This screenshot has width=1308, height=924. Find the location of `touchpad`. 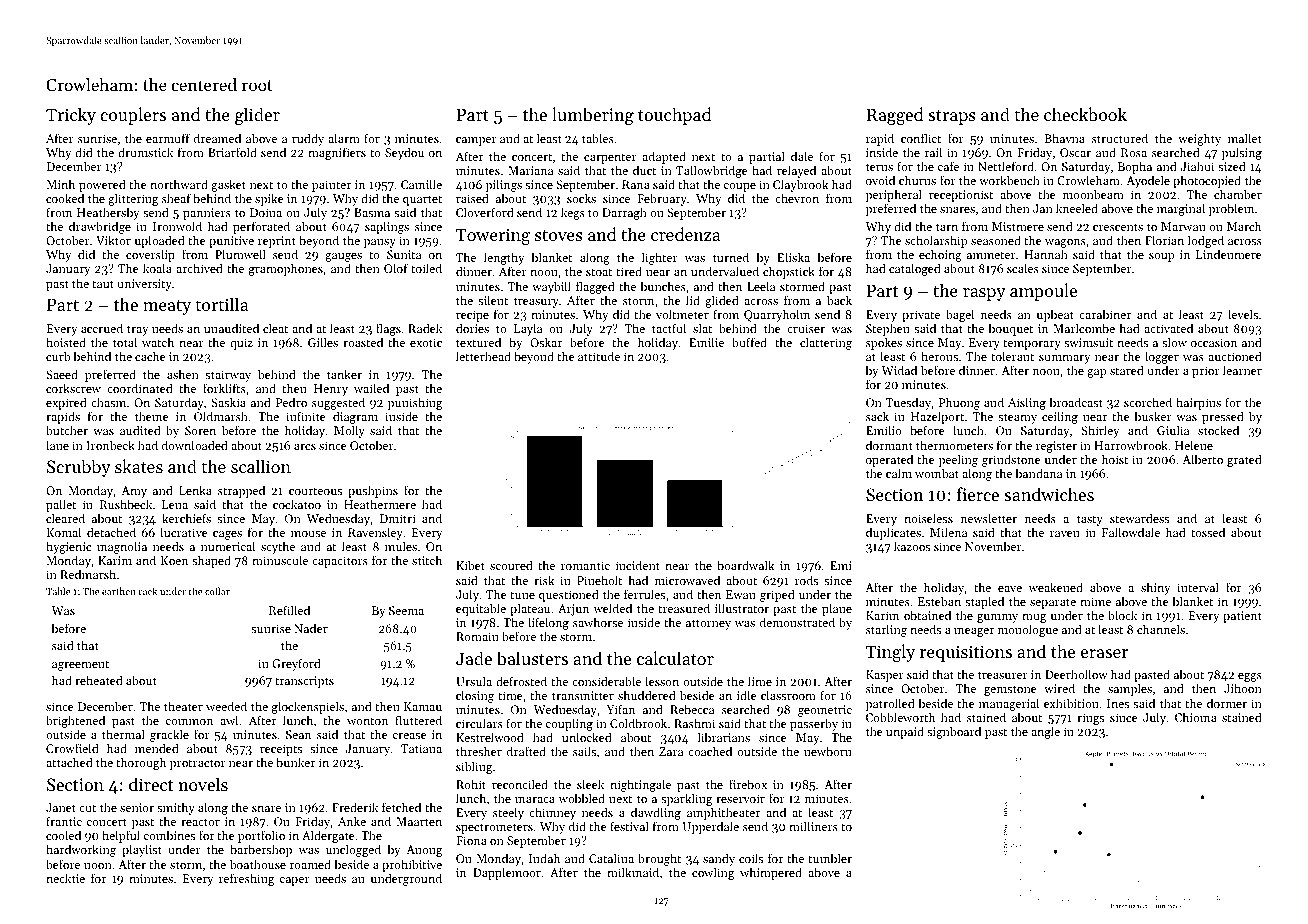

touchpad is located at coordinates (674, 116).
